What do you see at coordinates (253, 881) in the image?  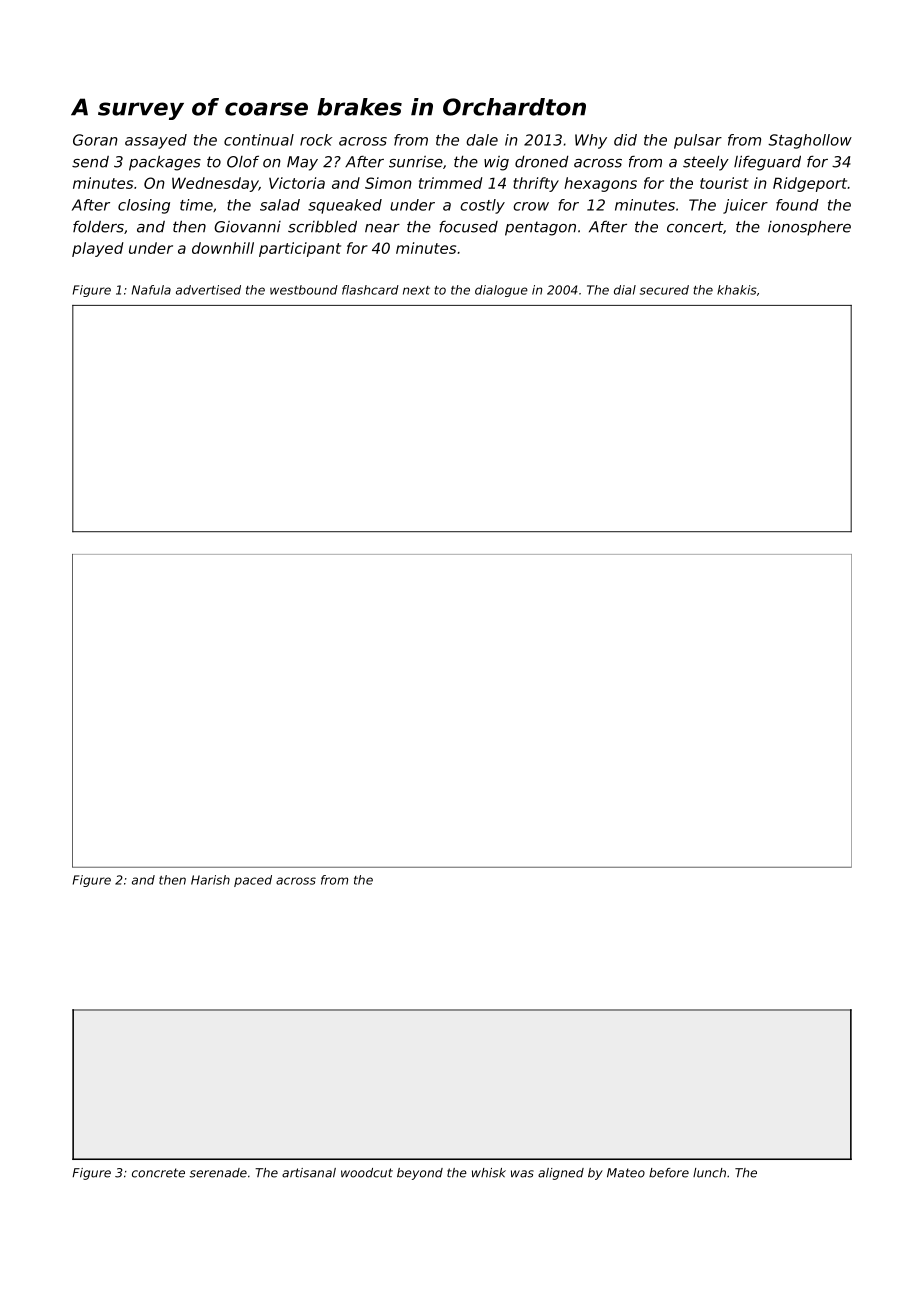 I see `paced` at bounding box center [253, 881].
